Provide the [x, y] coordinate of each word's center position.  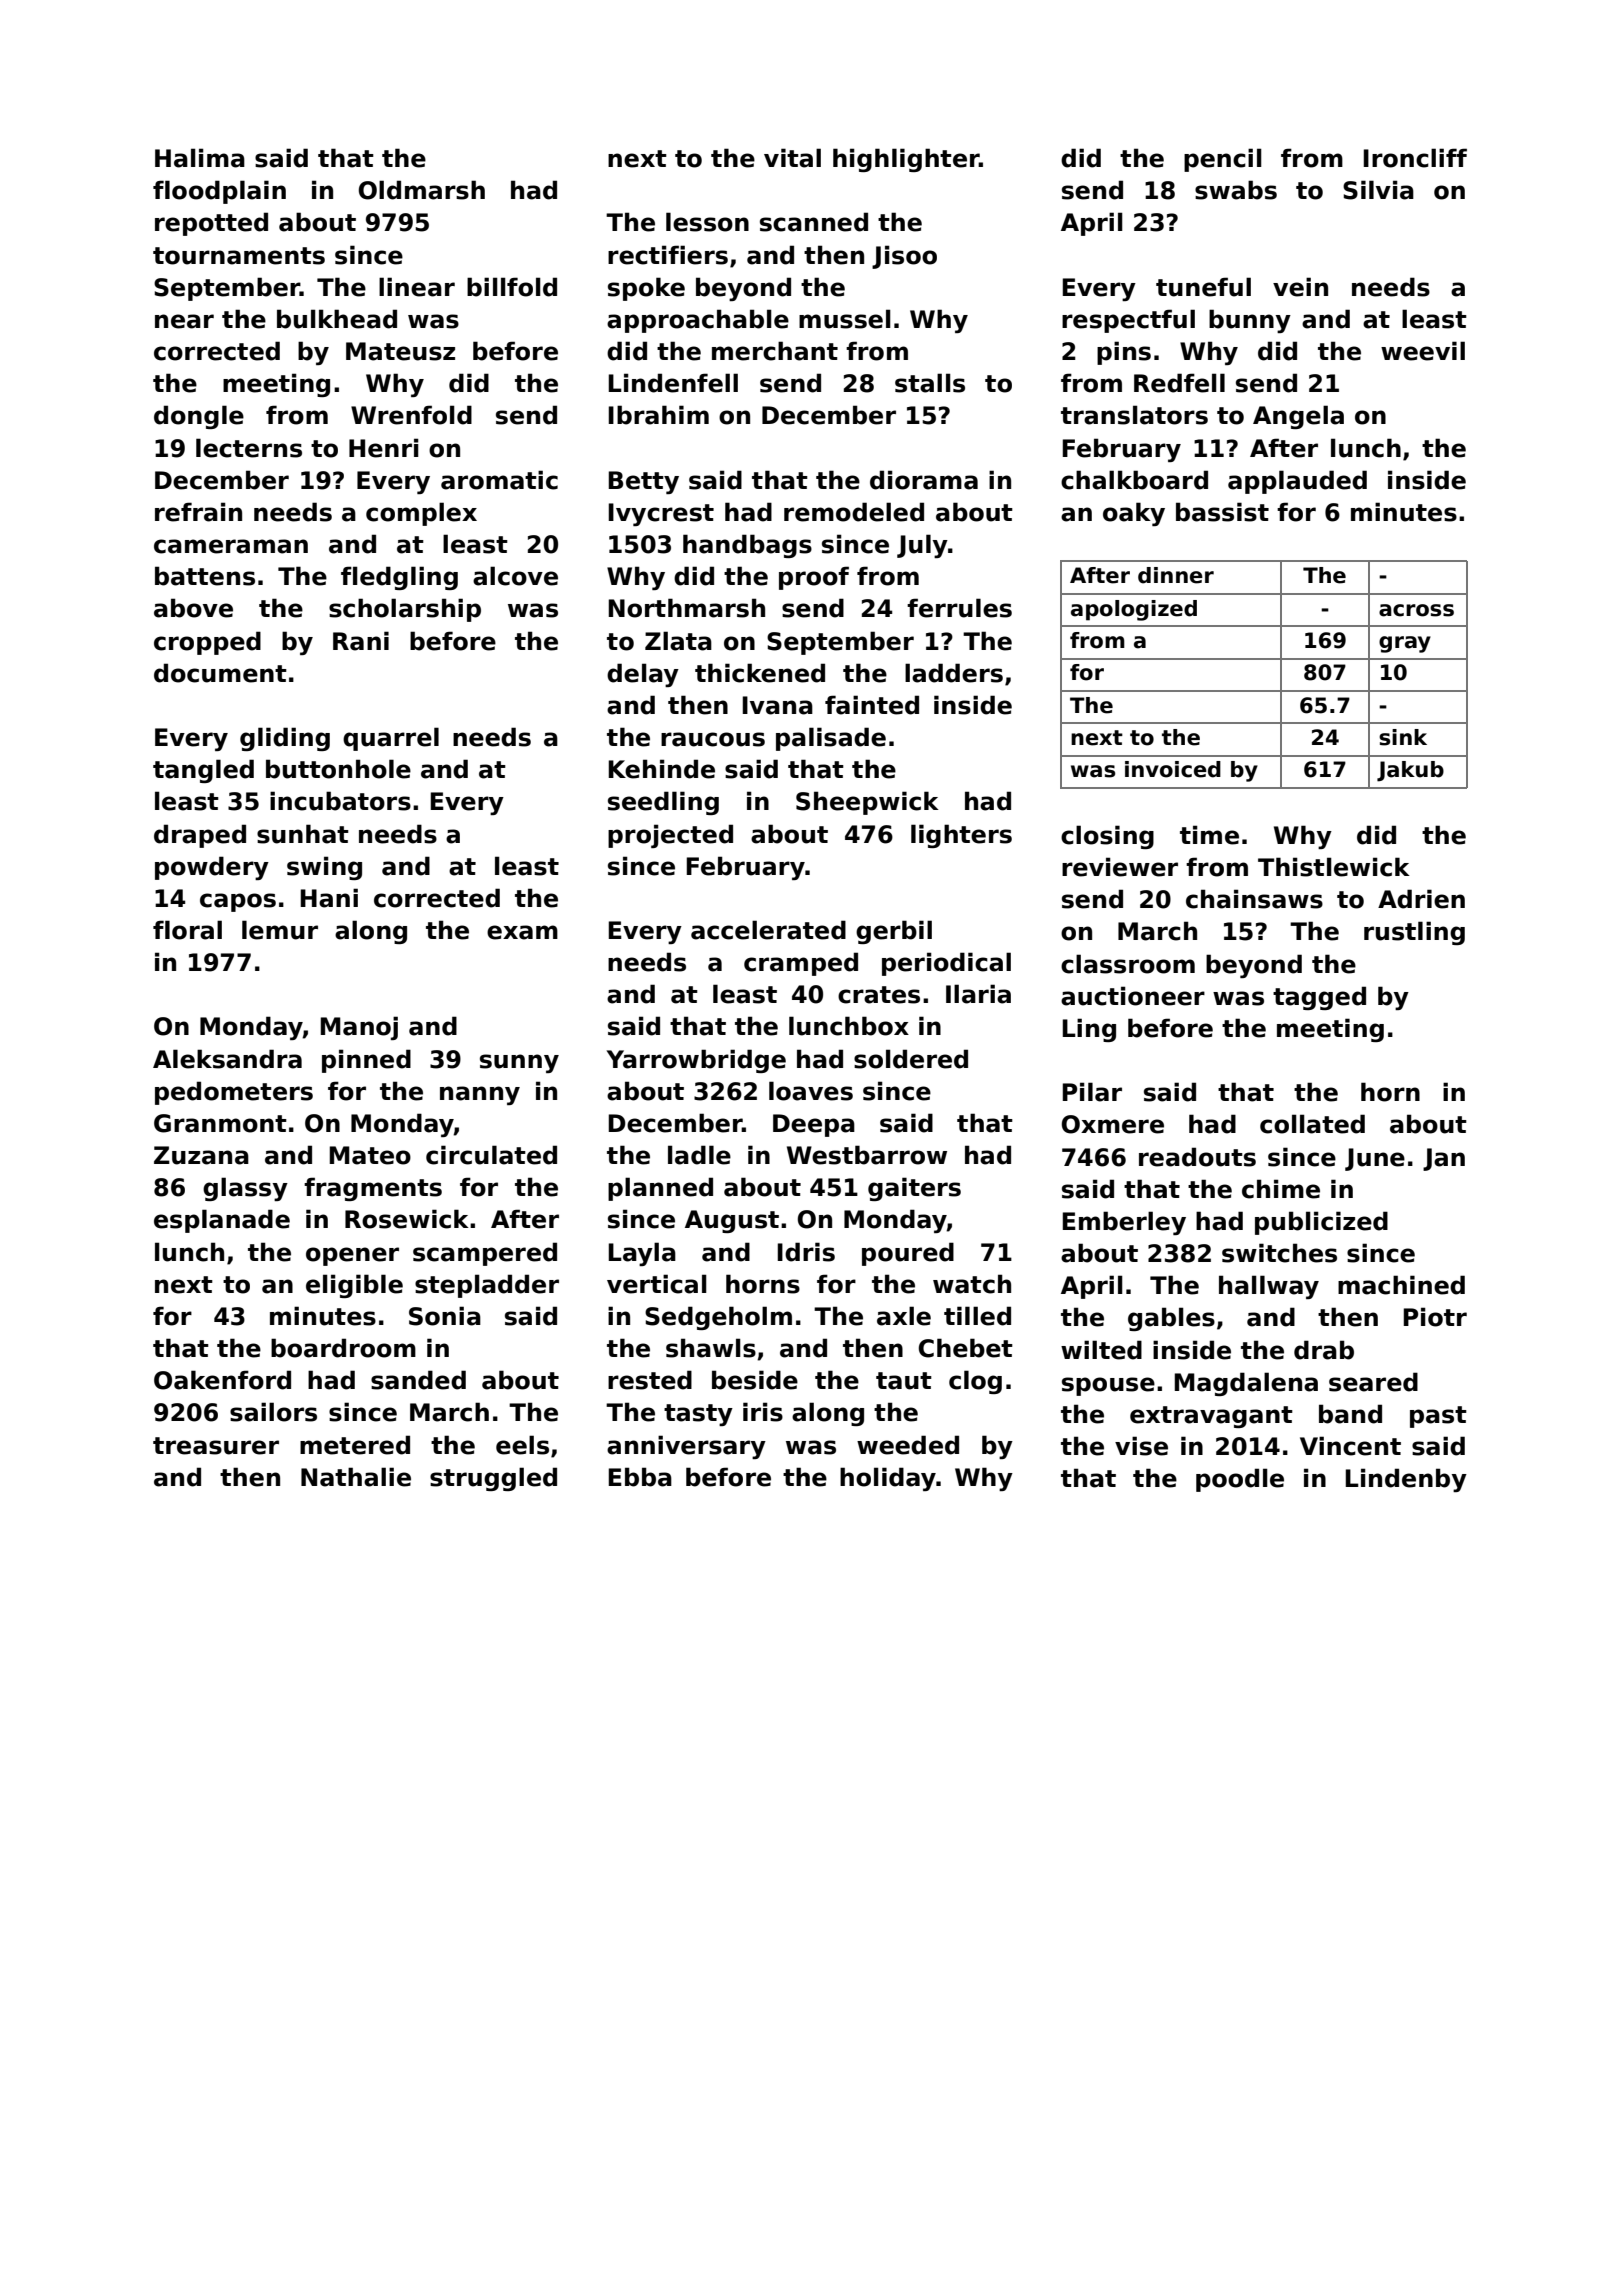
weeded [908, 1445]
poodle [1240, 1480]
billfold [512, 287]
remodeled [854, 512]
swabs [1236, 190]
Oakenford [222, 1380]
